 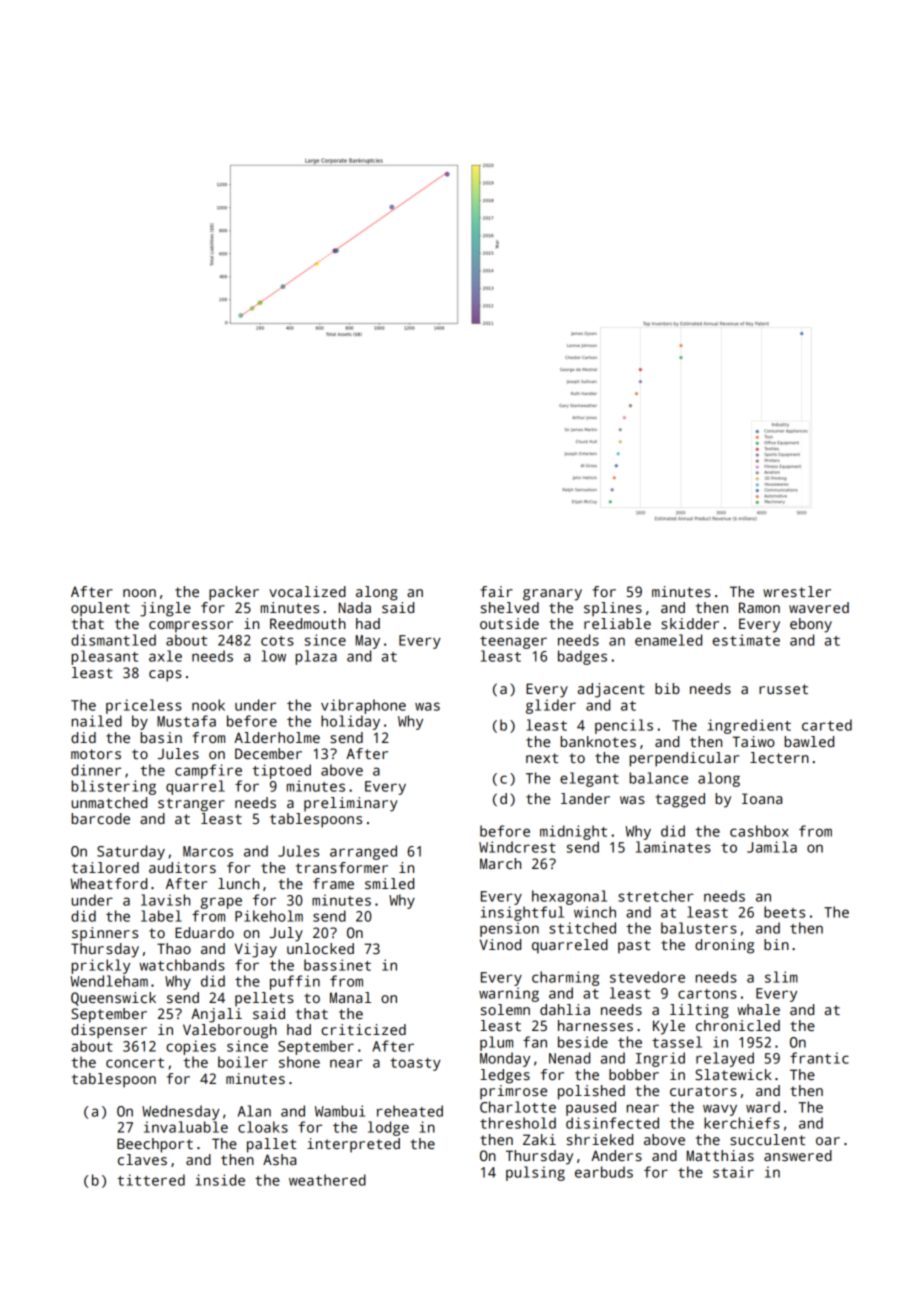 I want to click on tittered, so click(x=151, y=1180).
